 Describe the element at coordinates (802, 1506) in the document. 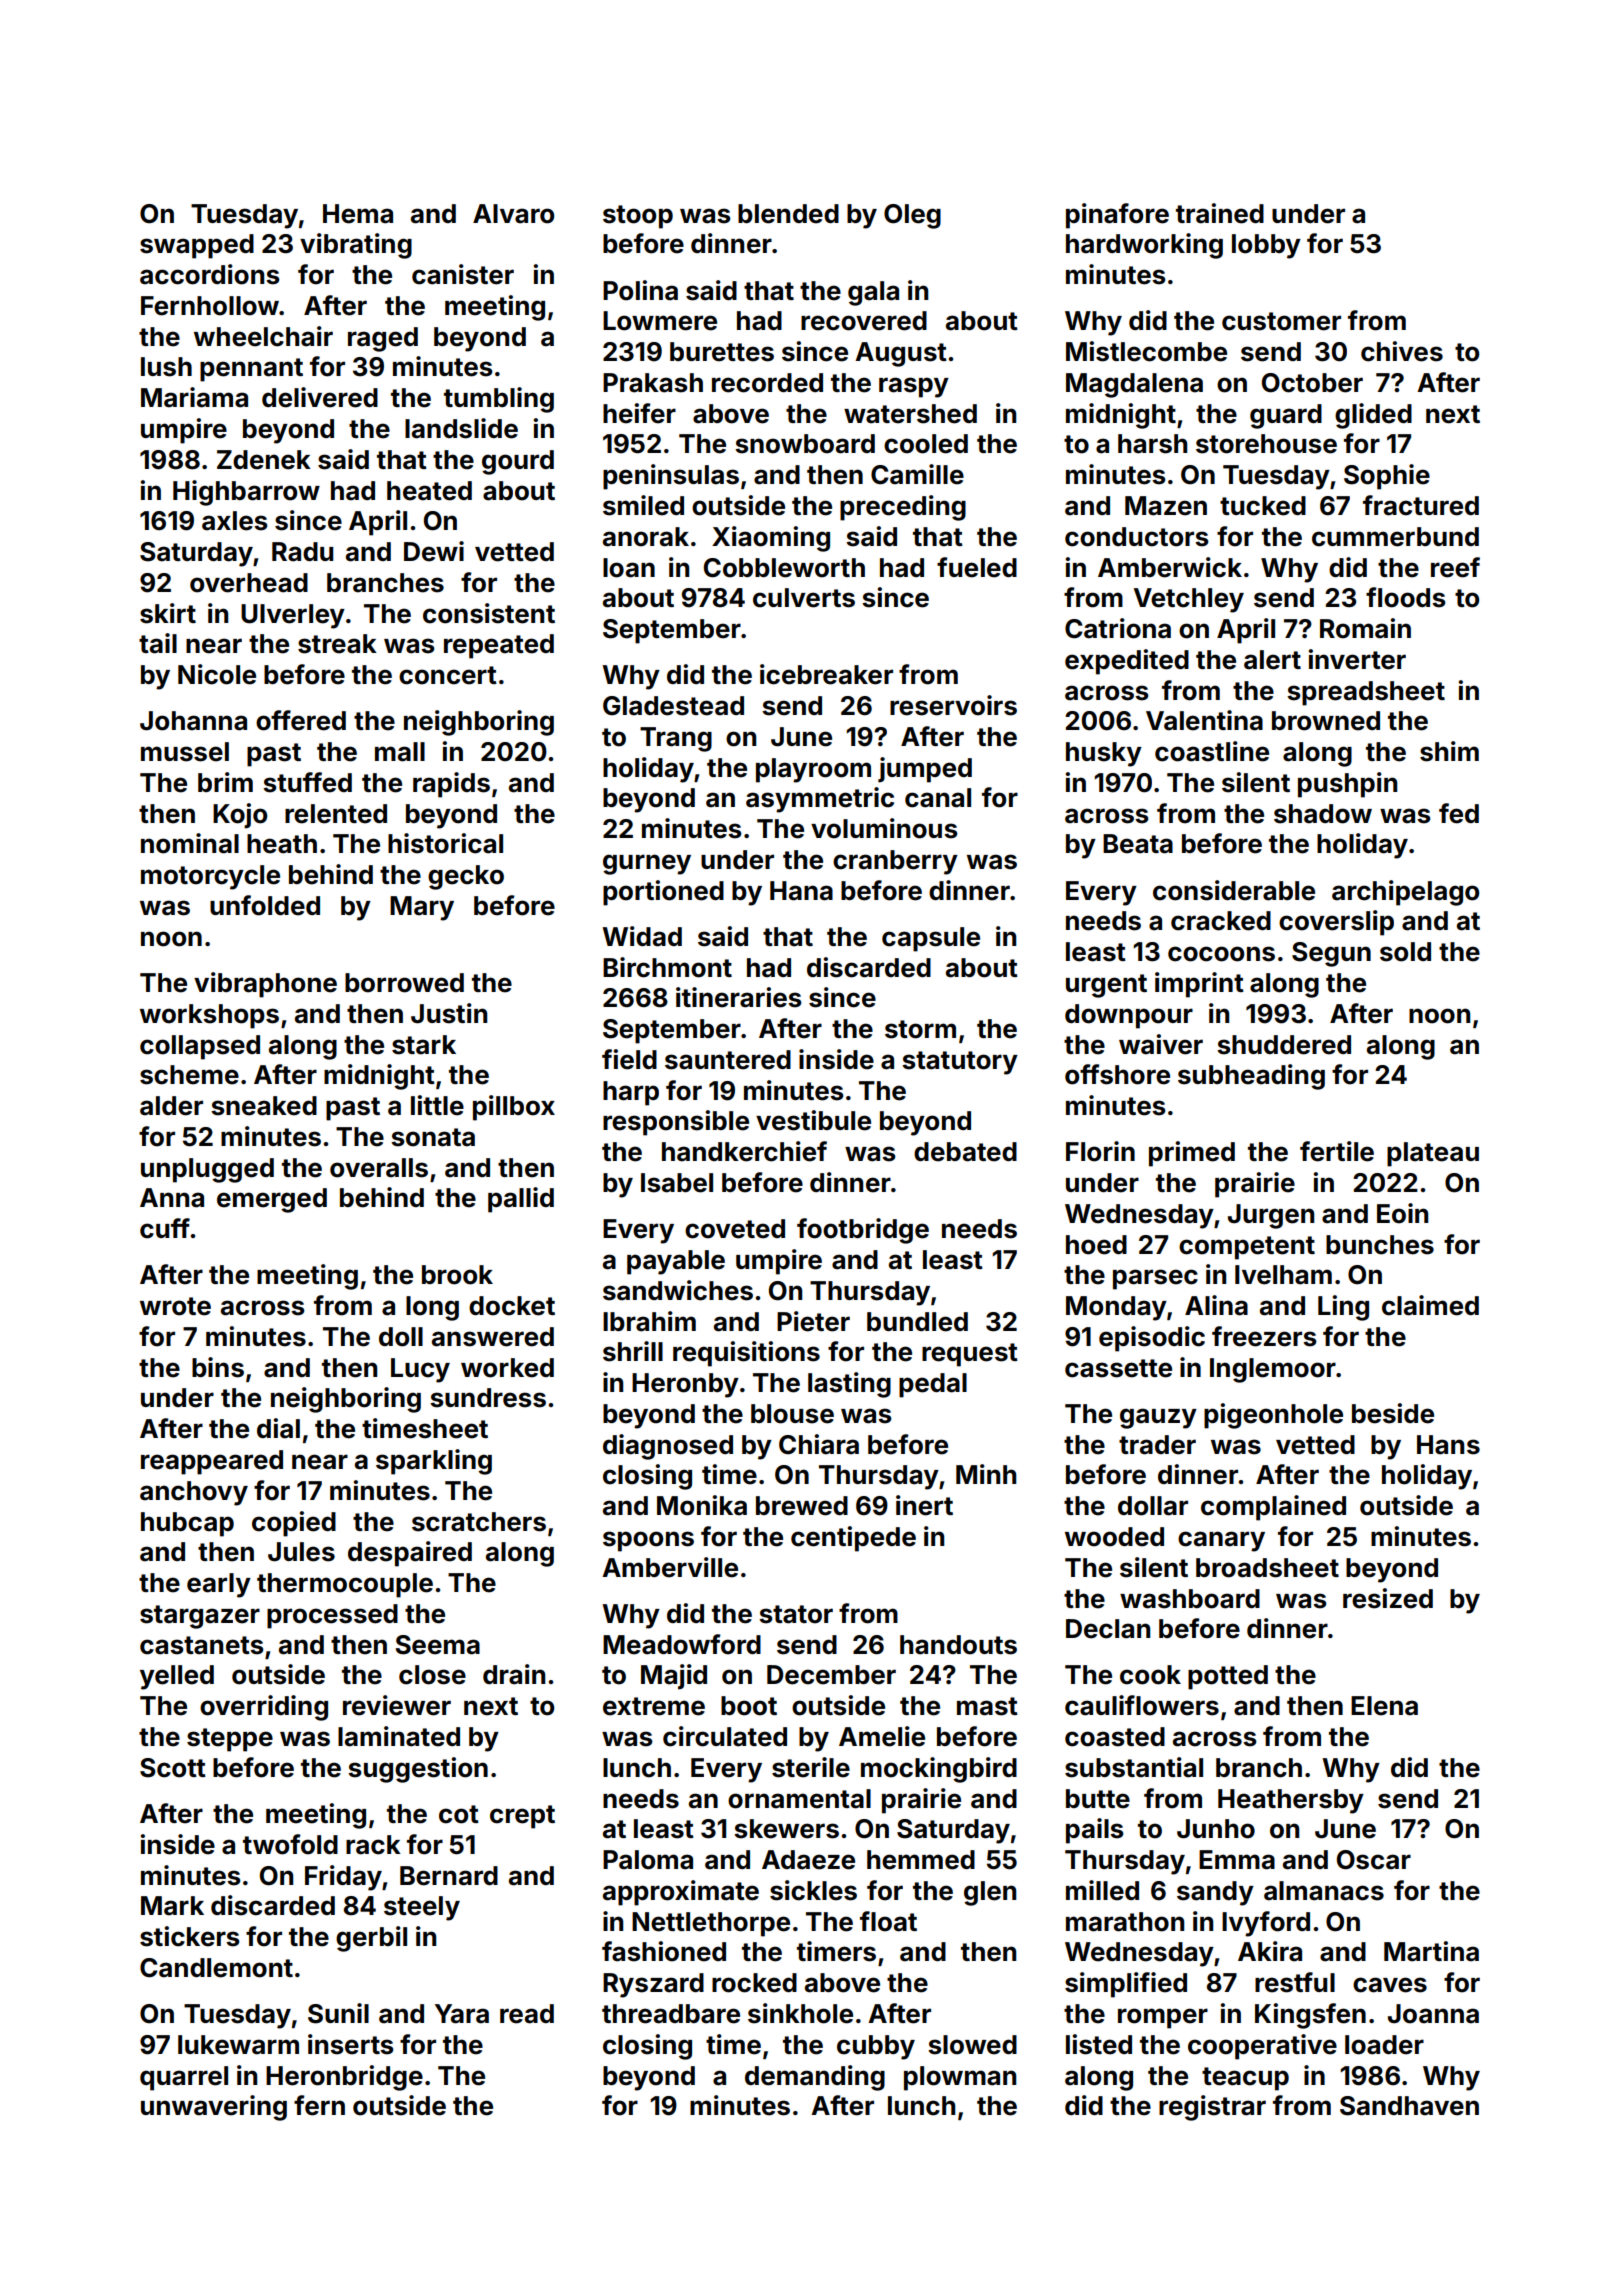

I see `brewed` at that location.
